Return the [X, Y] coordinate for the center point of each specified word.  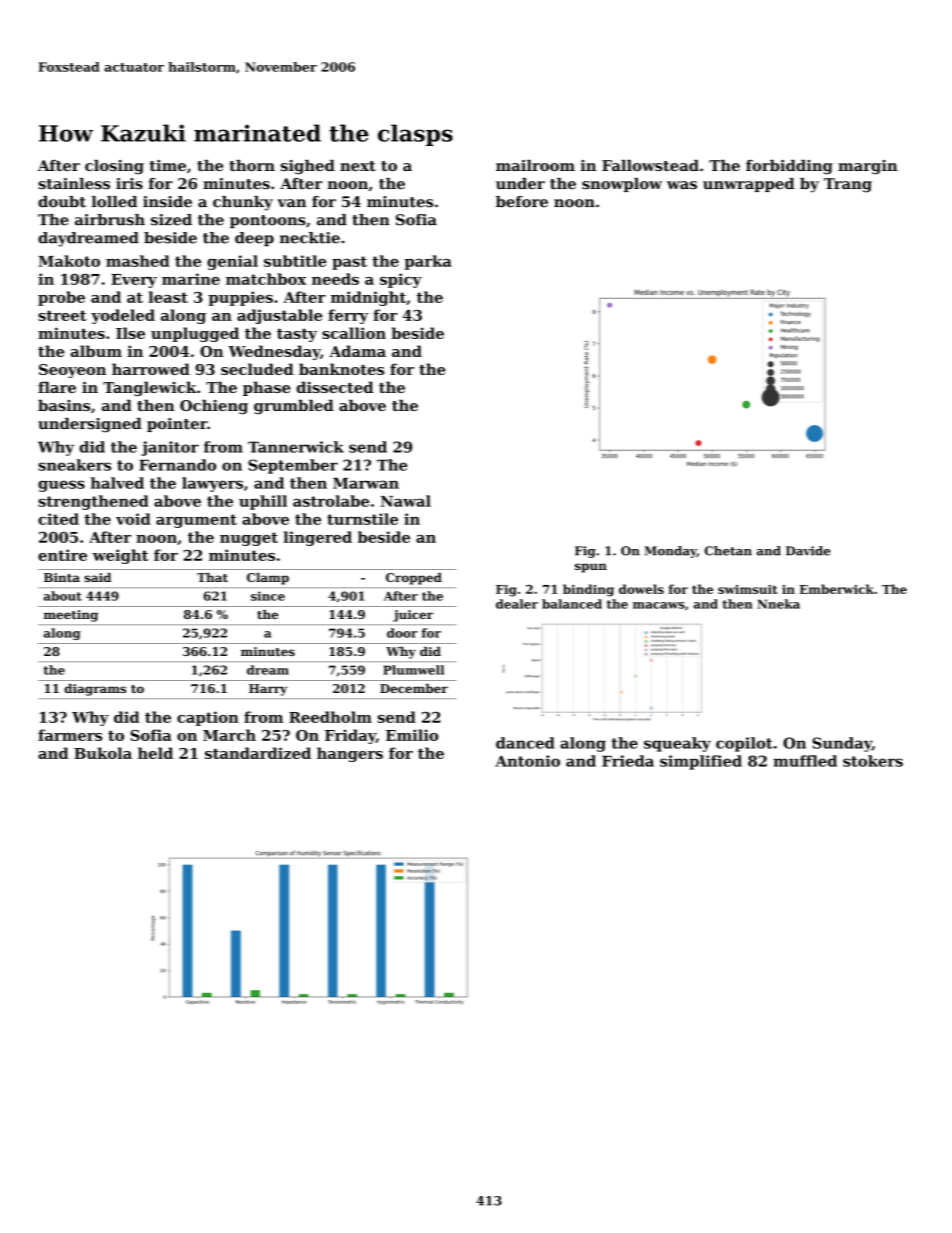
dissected [335, 387]
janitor [170, 448]
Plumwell [413, 670]
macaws [659, 605]
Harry [268, 690]
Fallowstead [650, 165]
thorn [252, 165]
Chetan [728, 551]
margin [868, 167]
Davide [808, 551]
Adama [357, 351]
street [62, 315]
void [133, 519]
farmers [70, 735]
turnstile [362, 519]
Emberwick [837, 589]
